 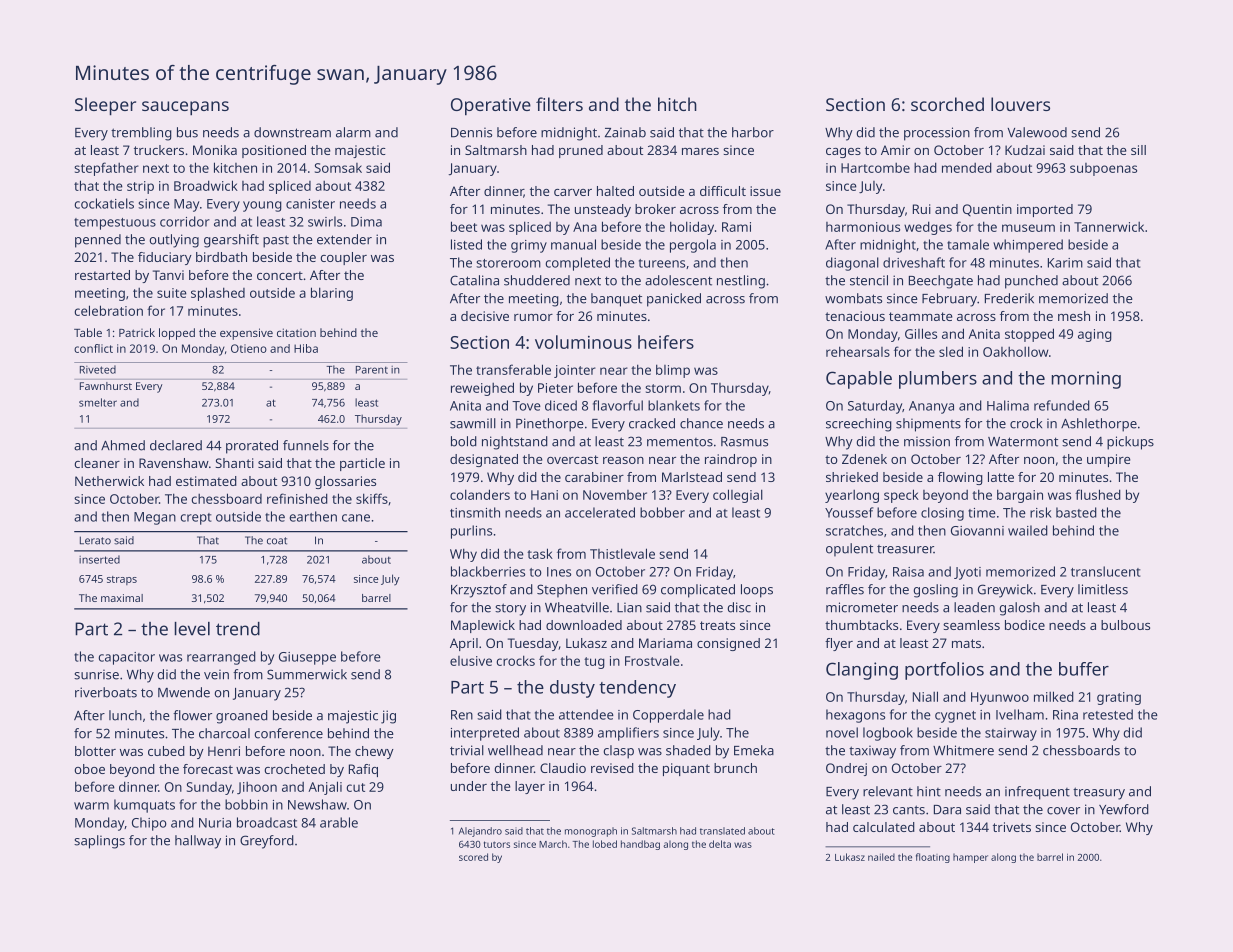 I want to click on strip, so click(x=140, y=187).
